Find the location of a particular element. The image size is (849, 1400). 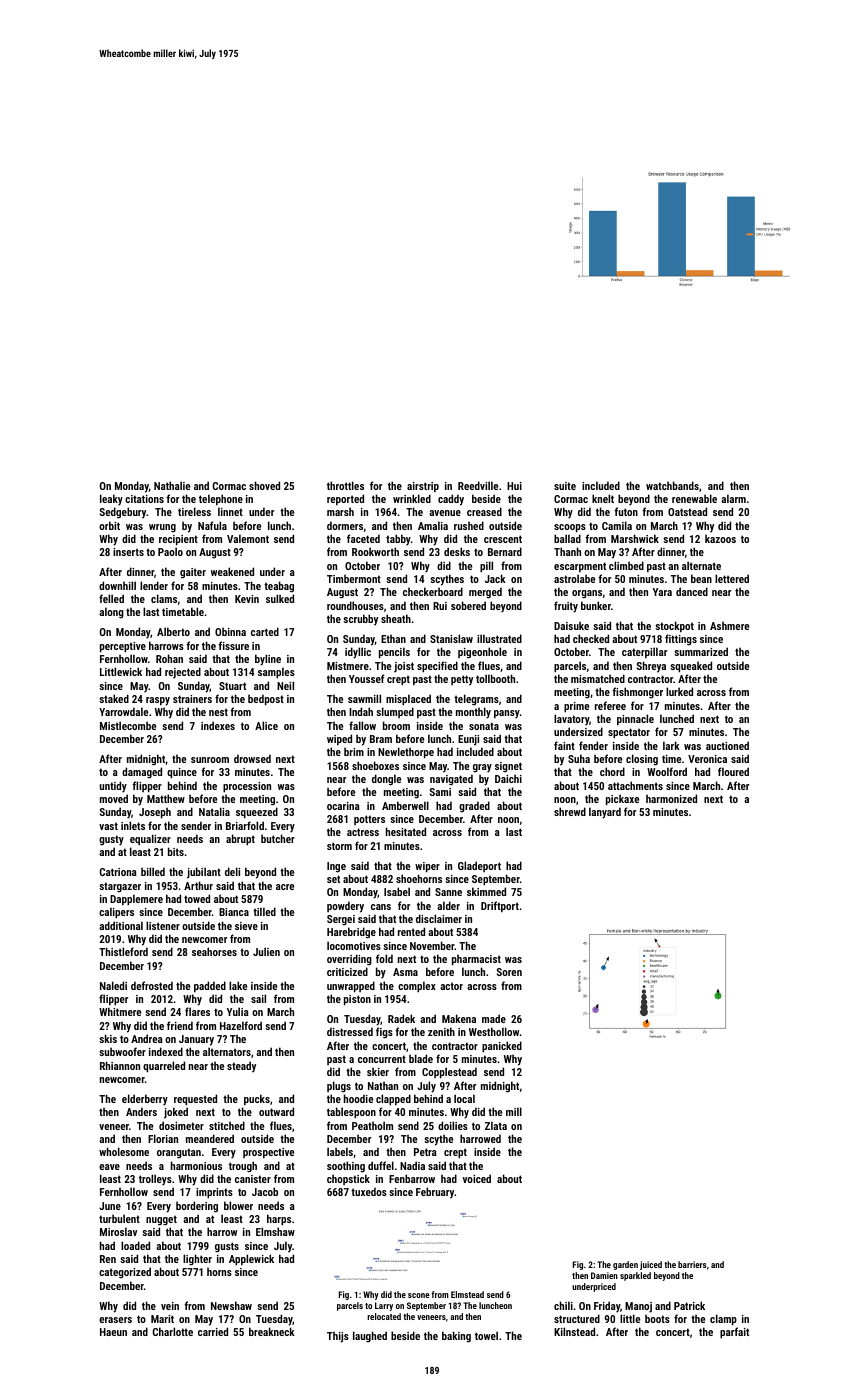

graded is located at coordinates (474, 807).
